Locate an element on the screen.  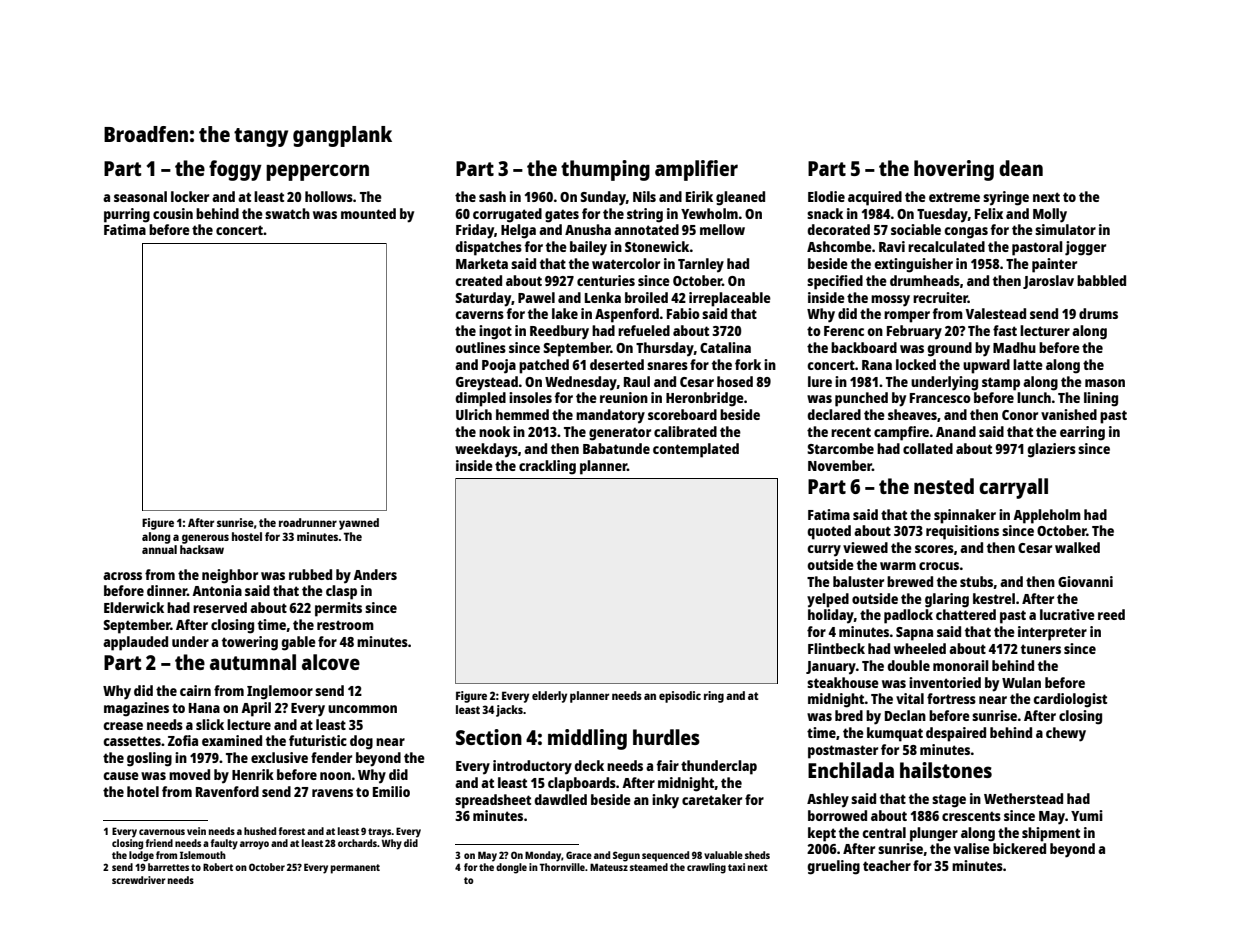
teacher is located at coordinates (887, 865).
